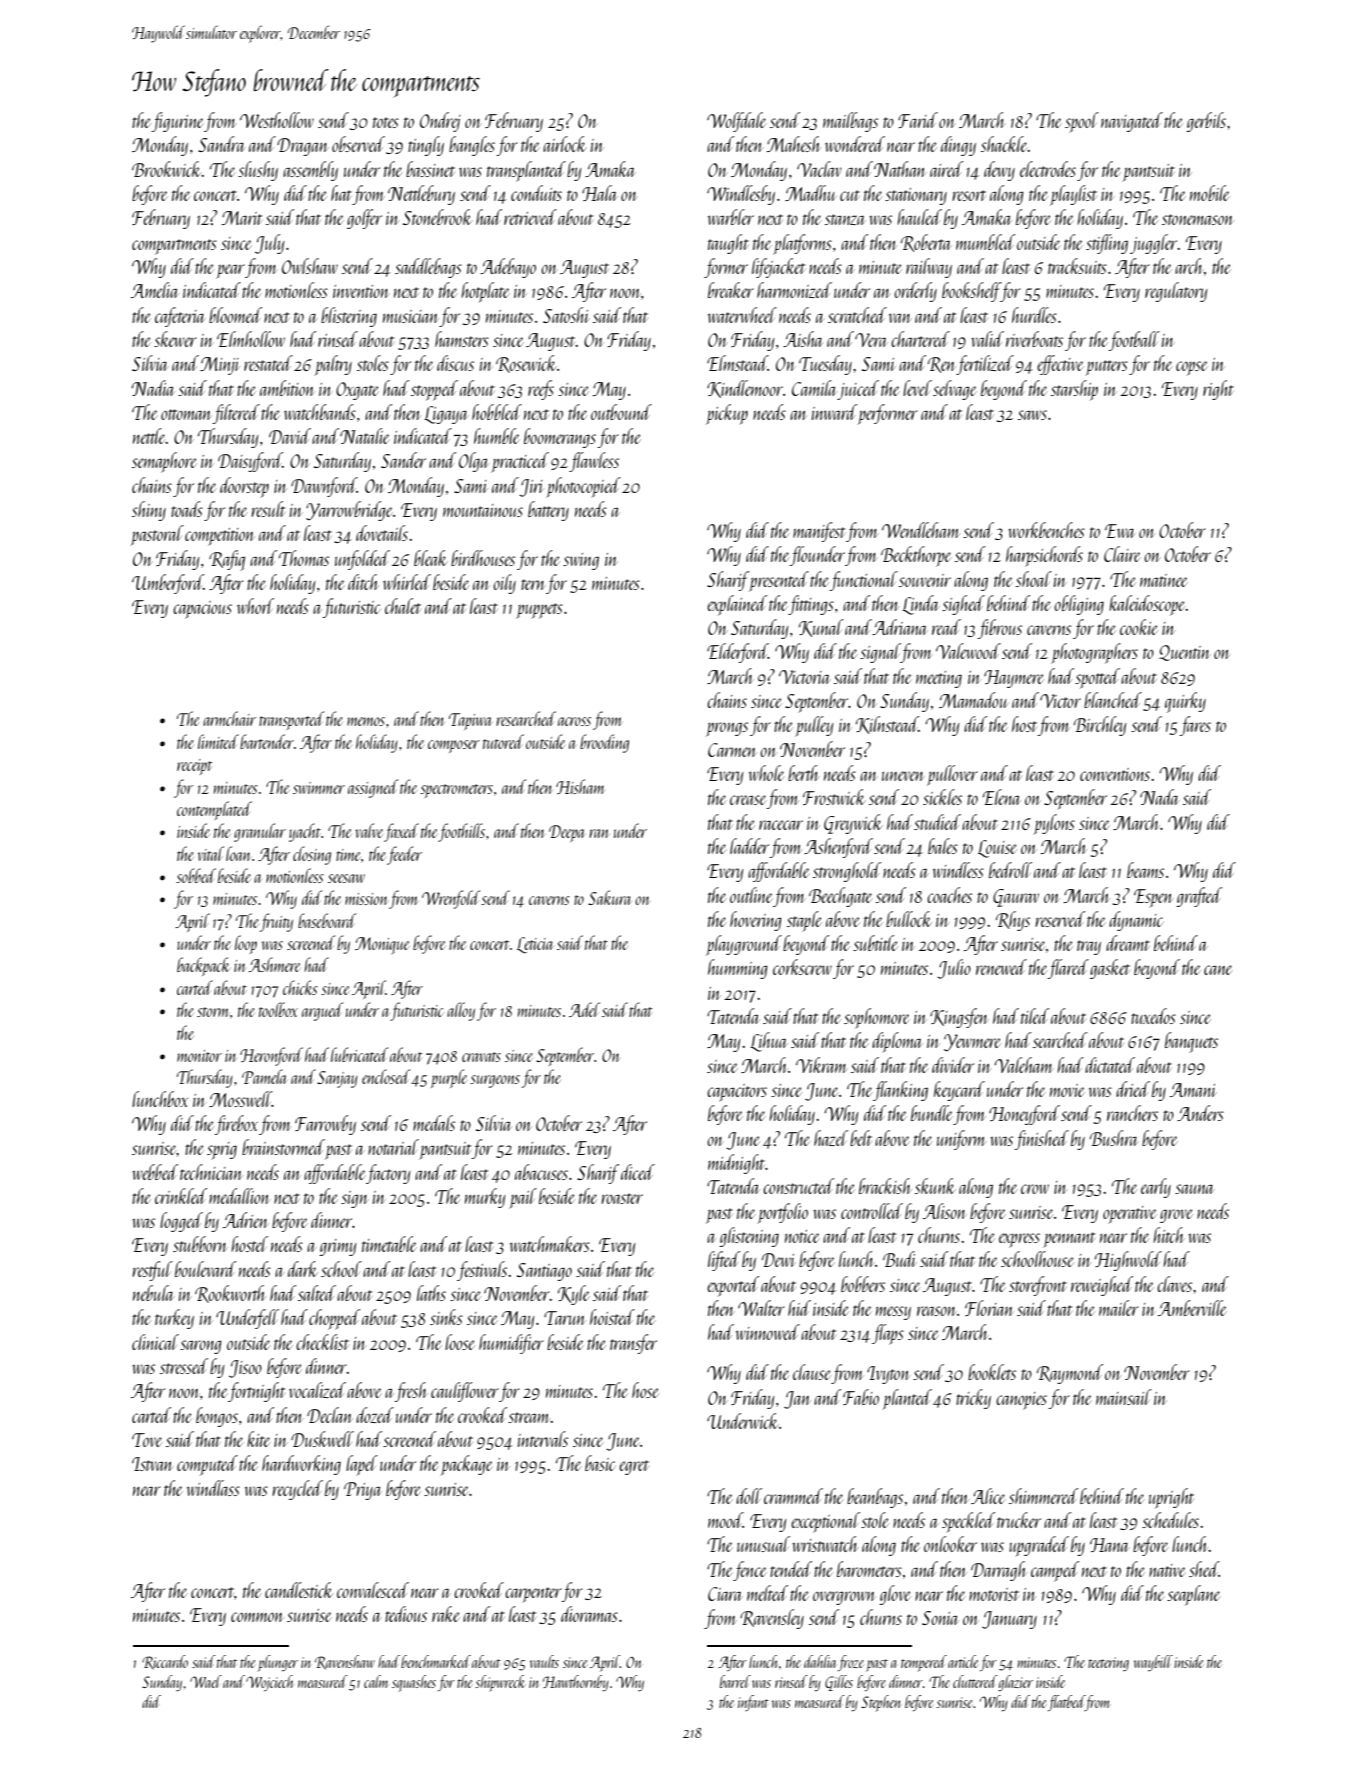 The height and width of the document is (1768, 1366). What do you see at coordinates (1191, 1042) in the document?
I see `banquets` at bounding box center [1191, 1042].
